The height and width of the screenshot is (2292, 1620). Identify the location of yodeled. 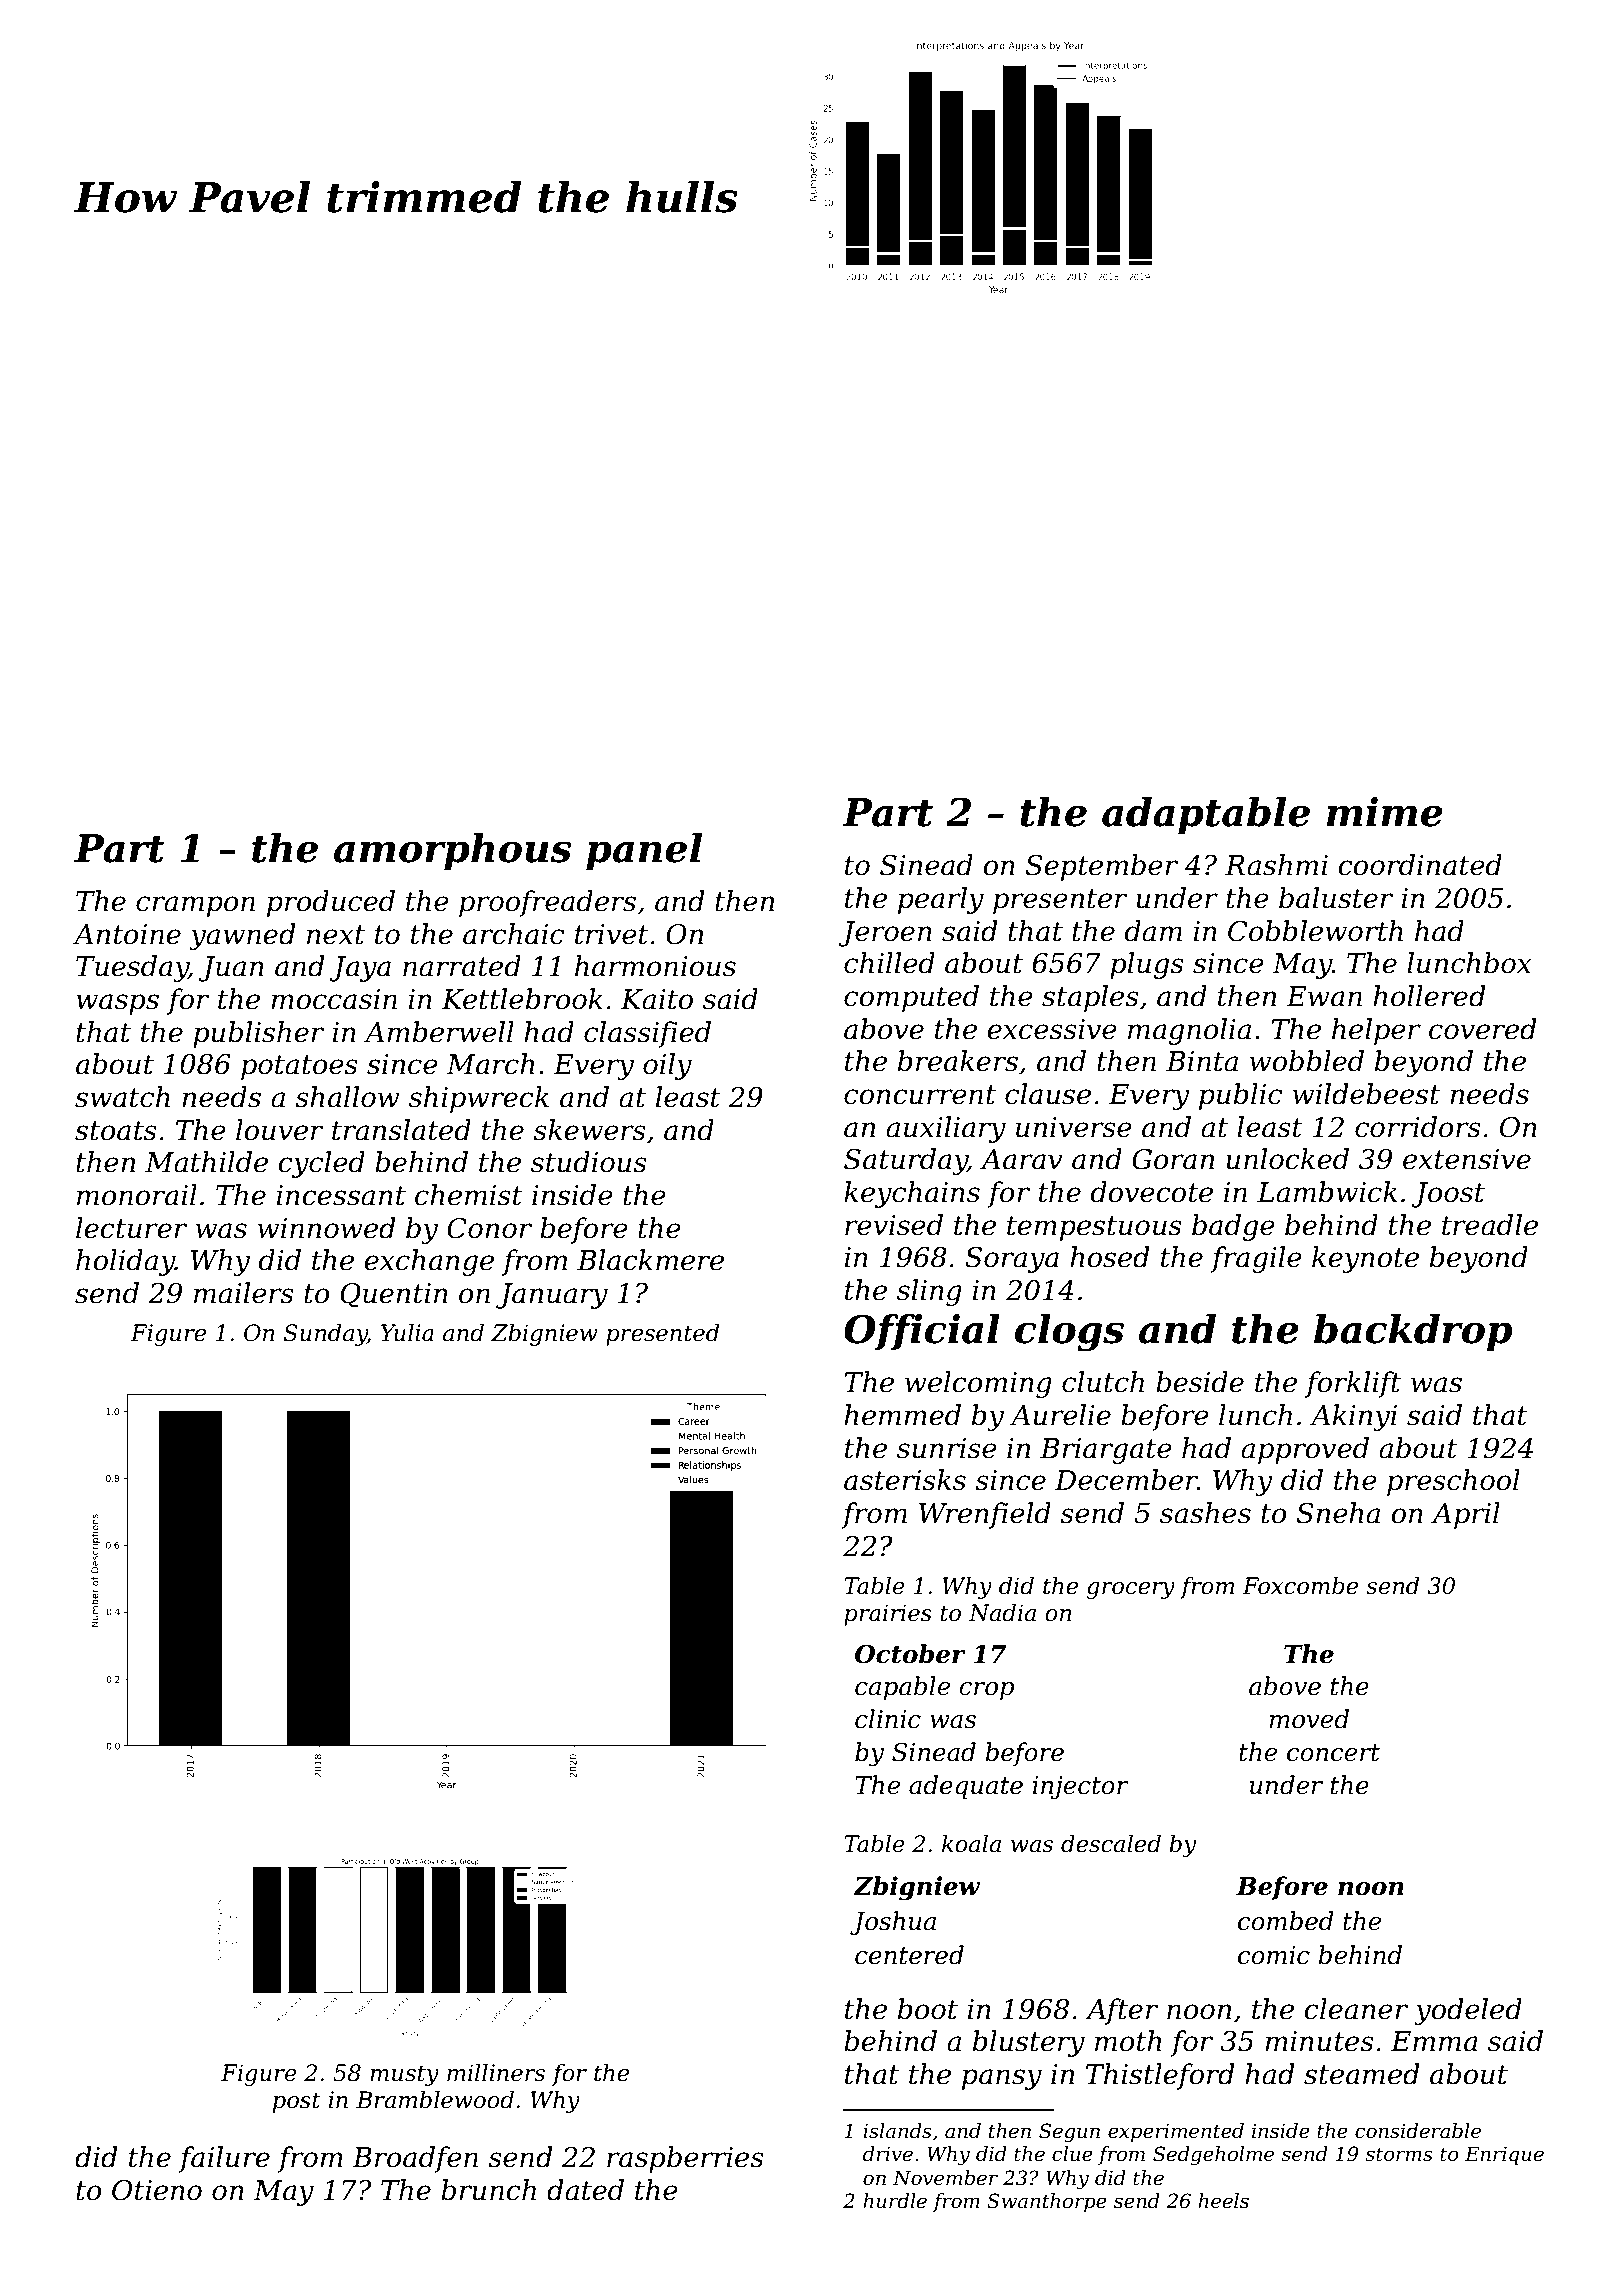
(1468, 2011).
